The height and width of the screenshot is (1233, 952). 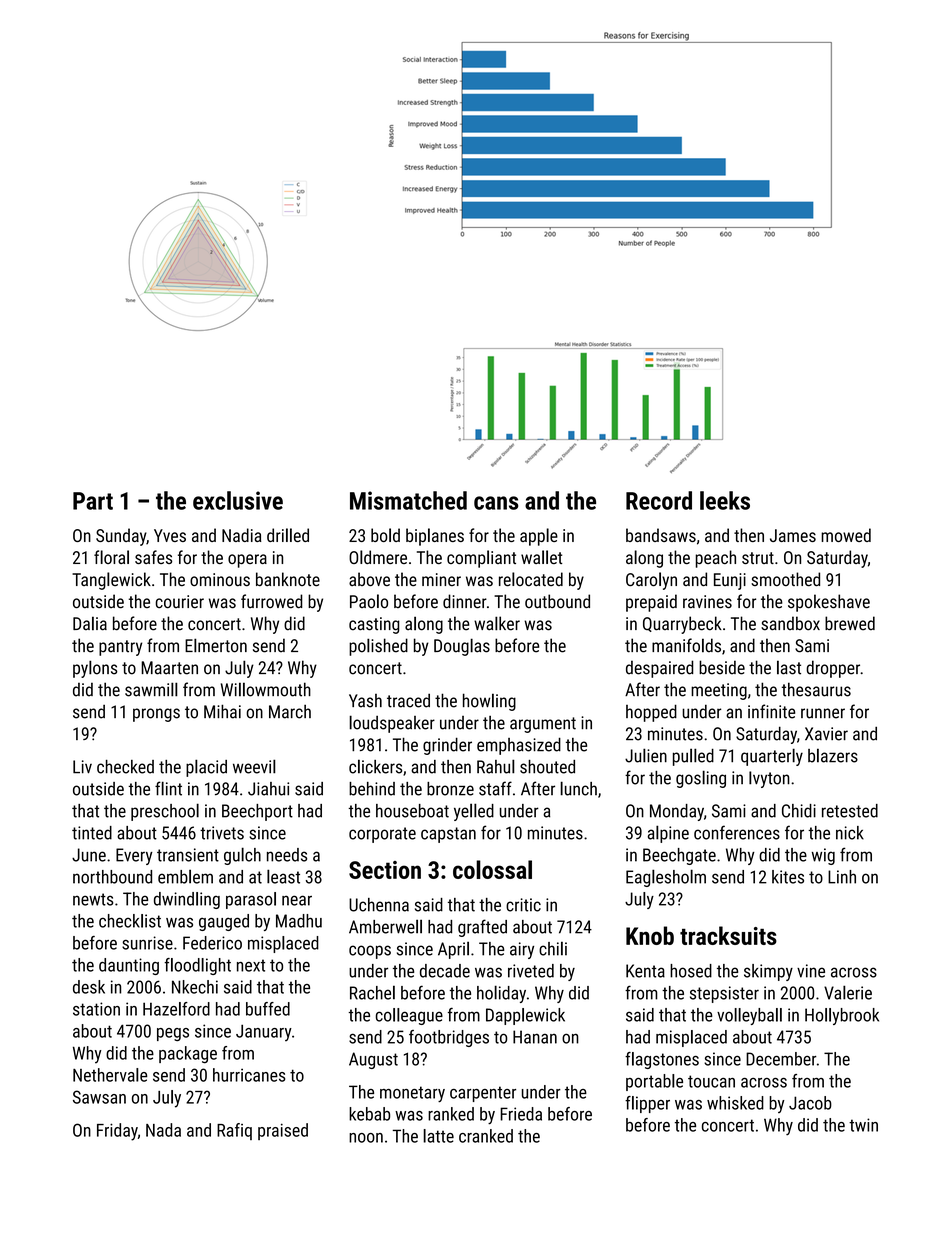 I want to click on Ivyton, so click(x=769, y=779).
